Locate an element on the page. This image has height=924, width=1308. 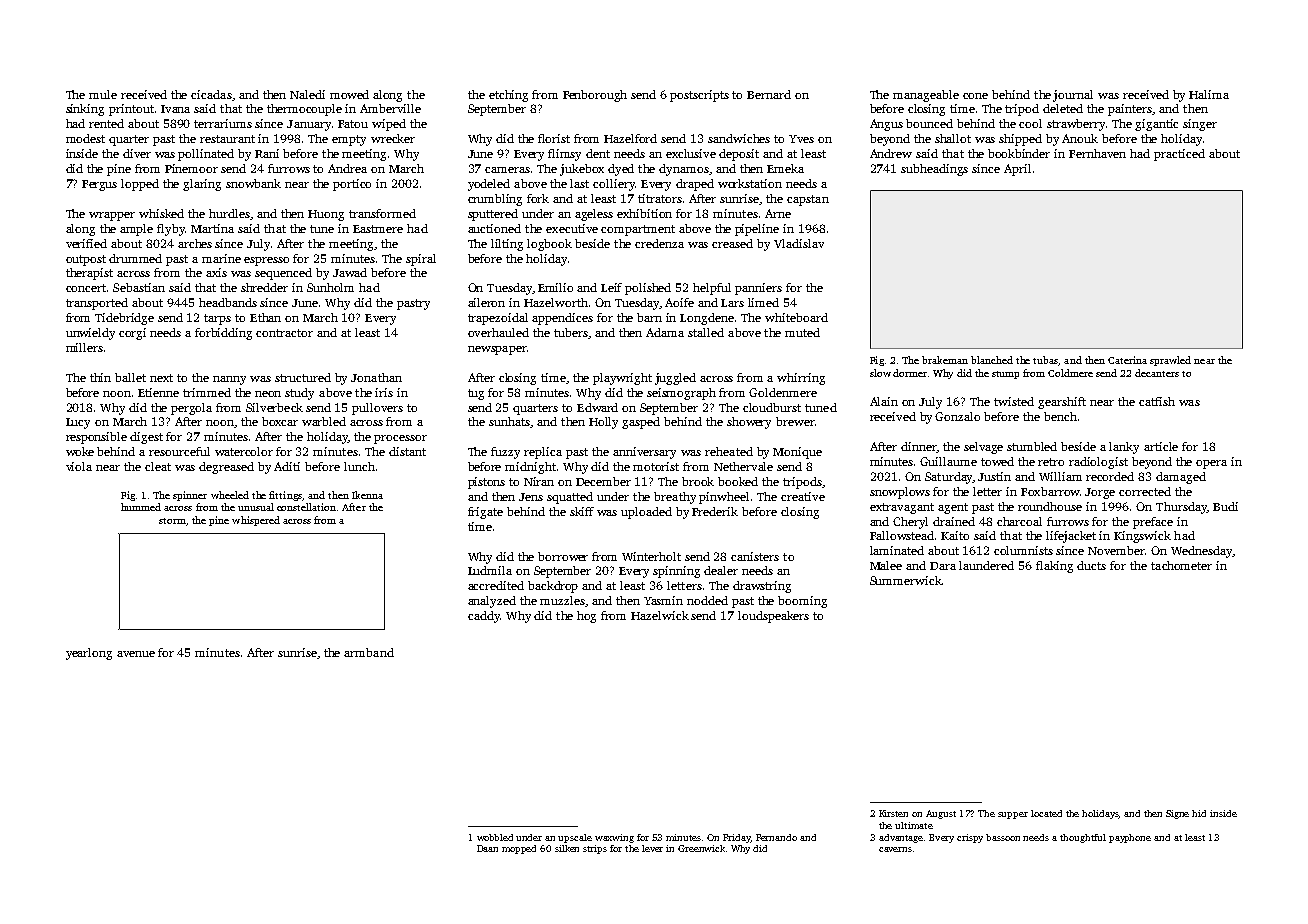
Lucy is located at coordinates (78, 423).
